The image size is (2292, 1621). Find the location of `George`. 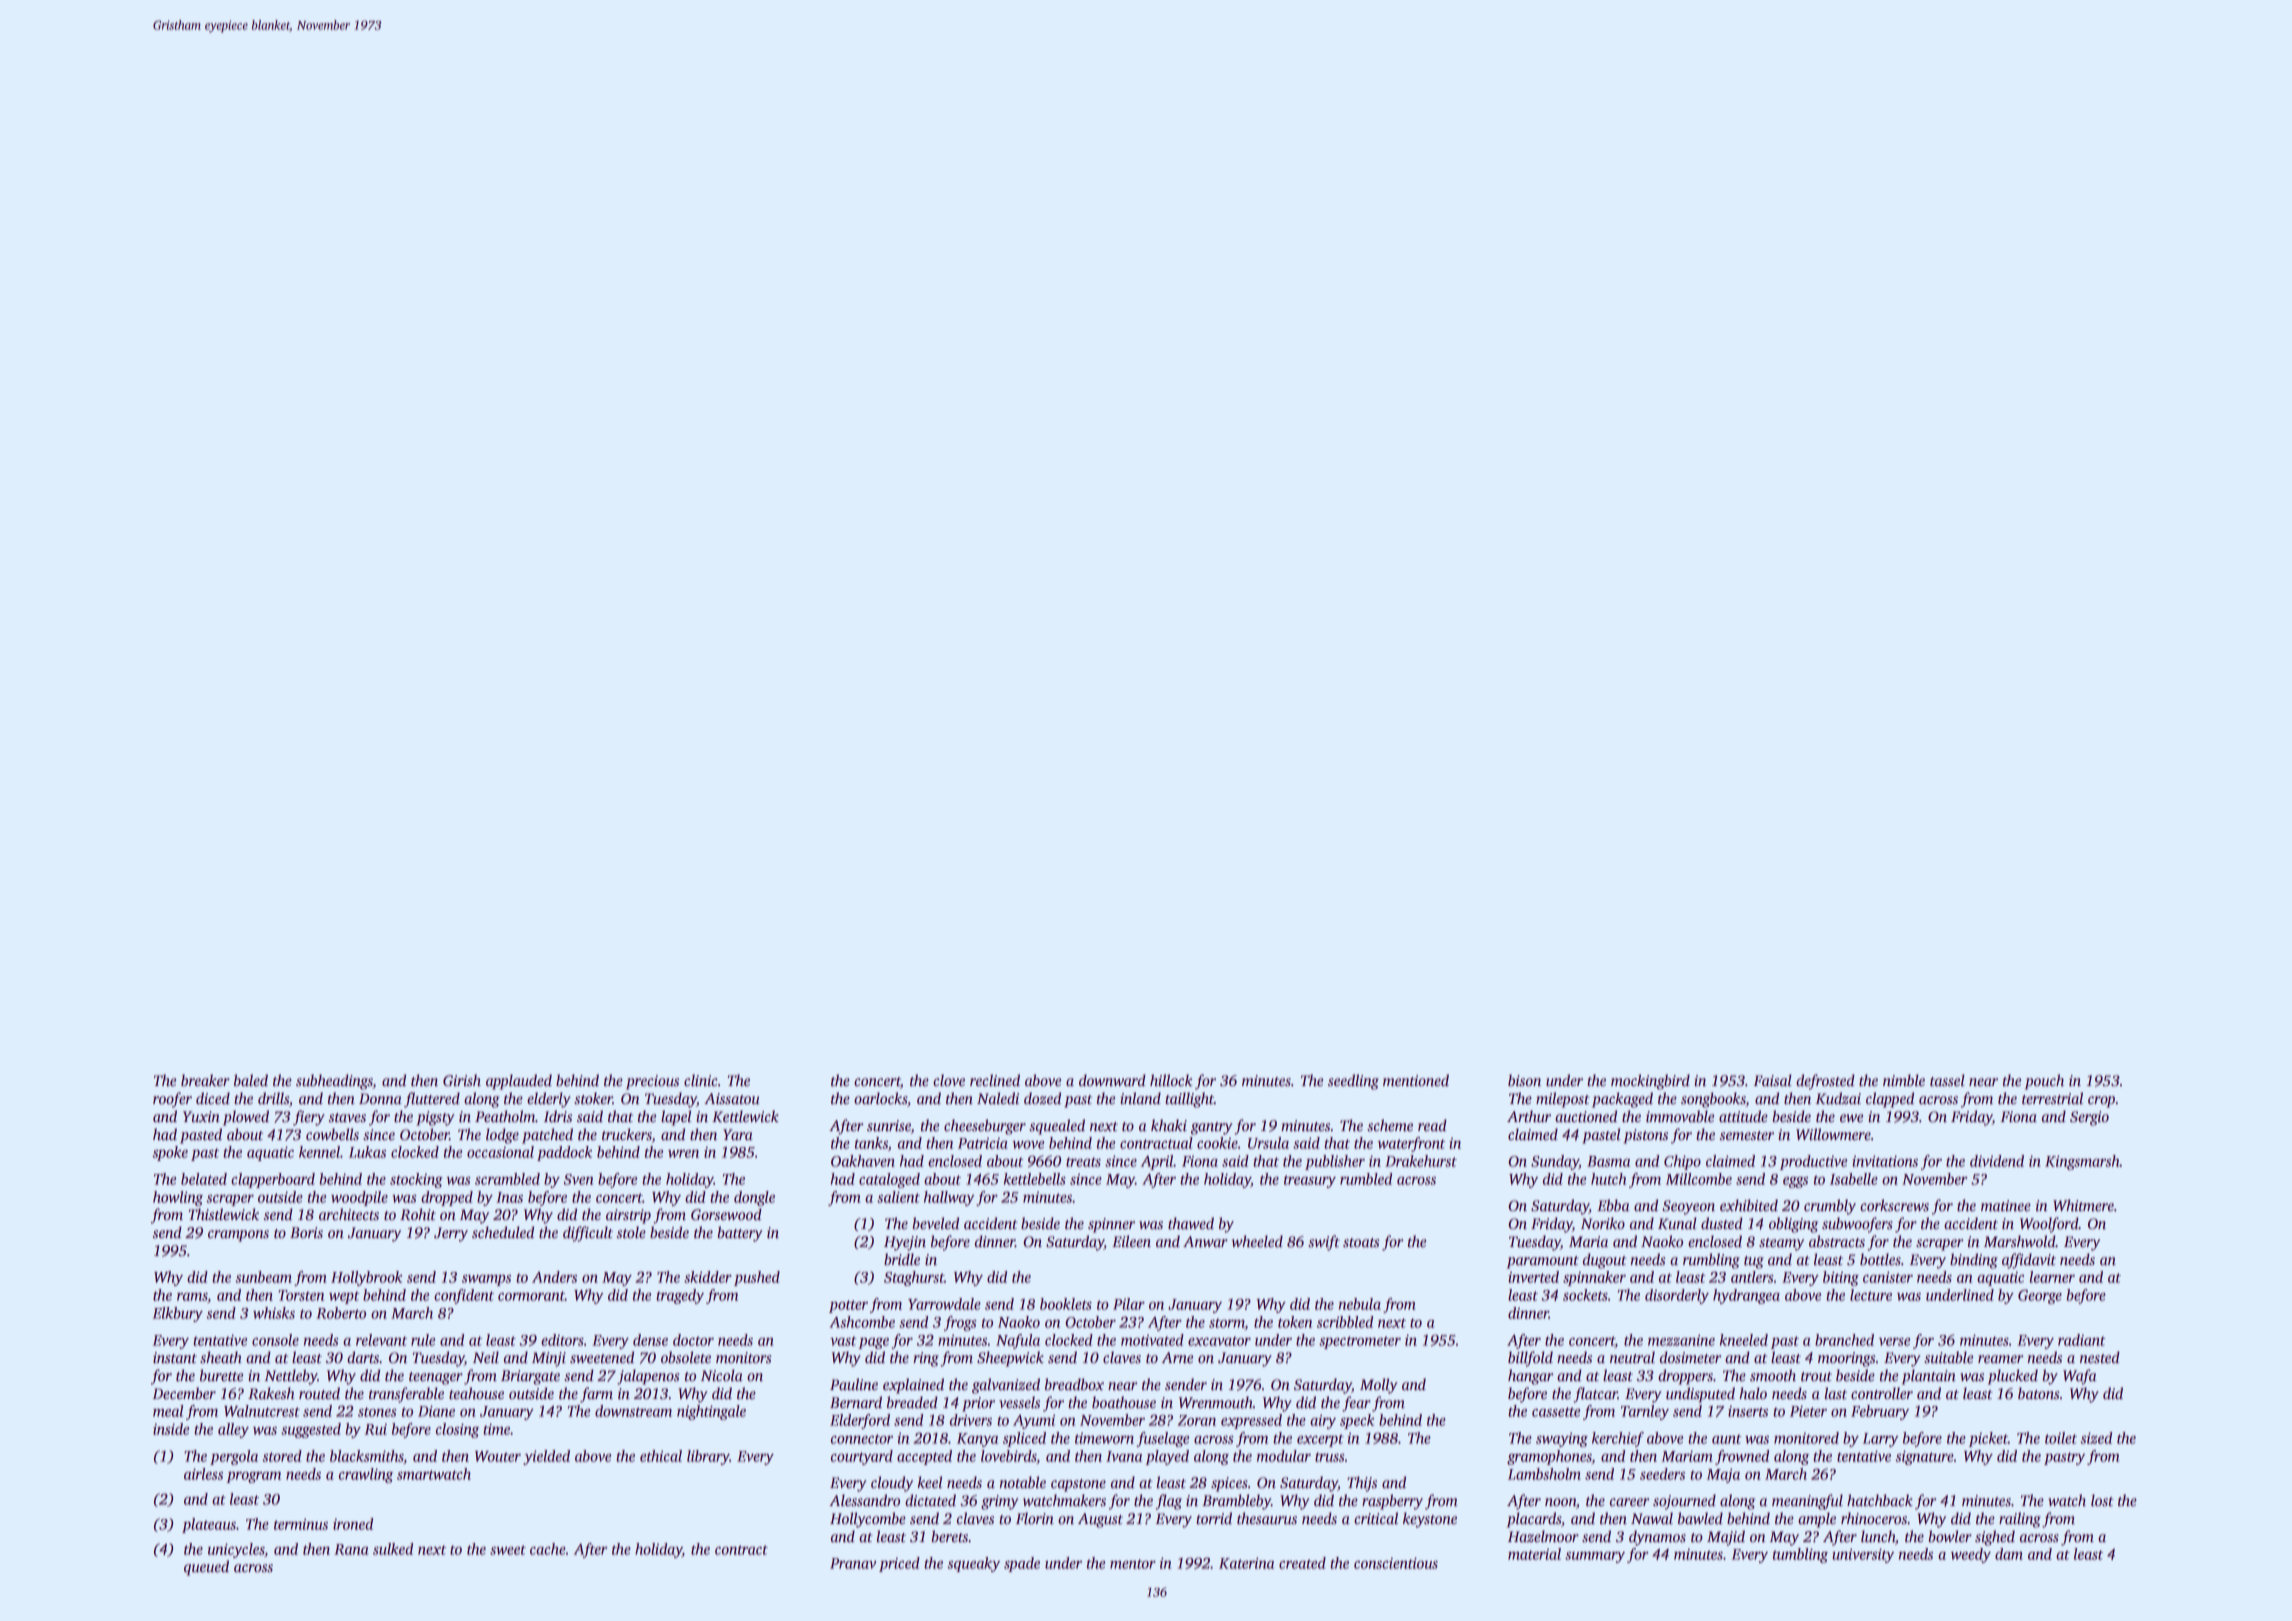

George is located at coordinates (2040, 1296).
